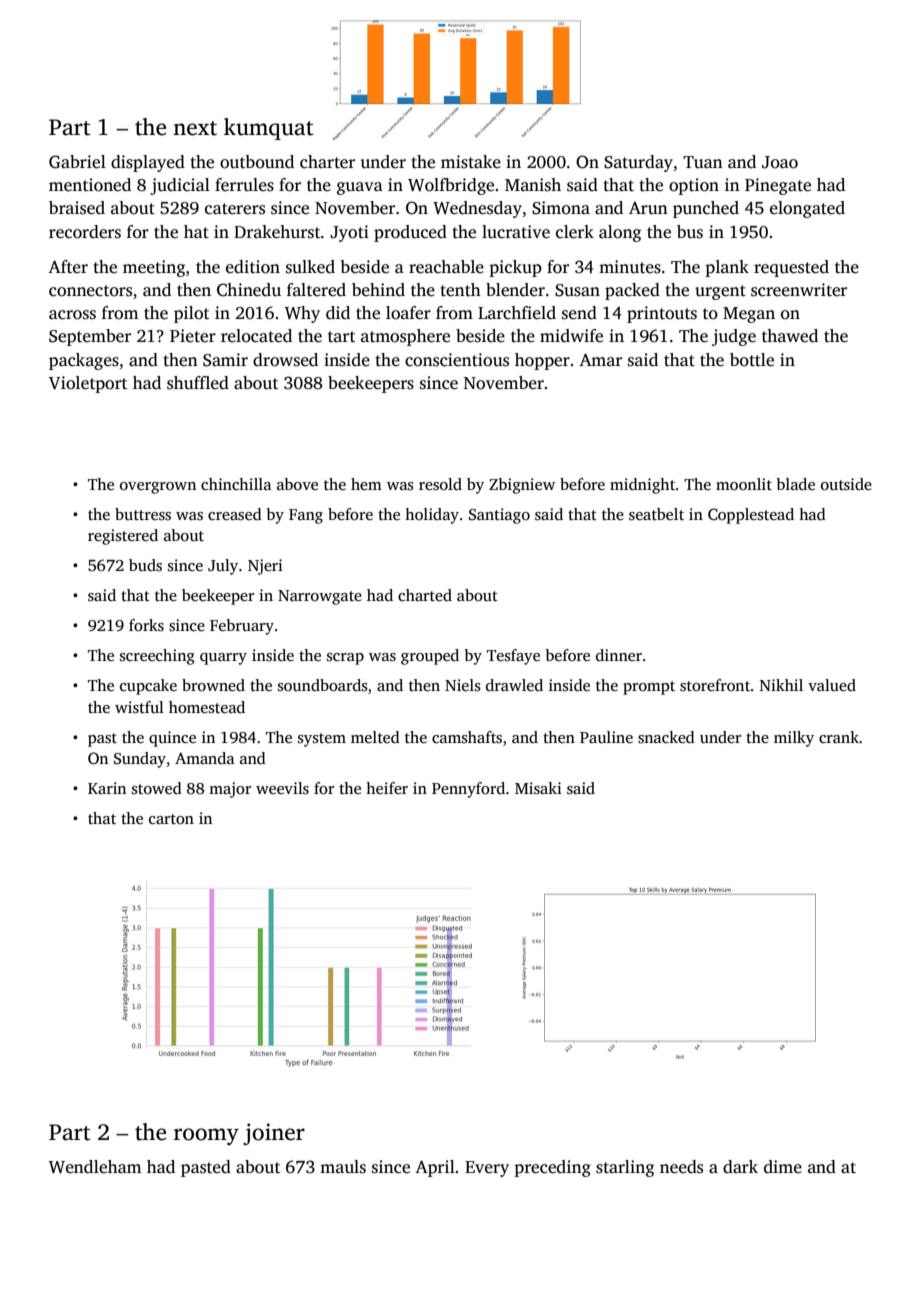 The height and width of the image is (1314, 924). What do you see at coordinates (343, 1167) in the image?
I see `mauls` at bounding box center [343, 1167].
